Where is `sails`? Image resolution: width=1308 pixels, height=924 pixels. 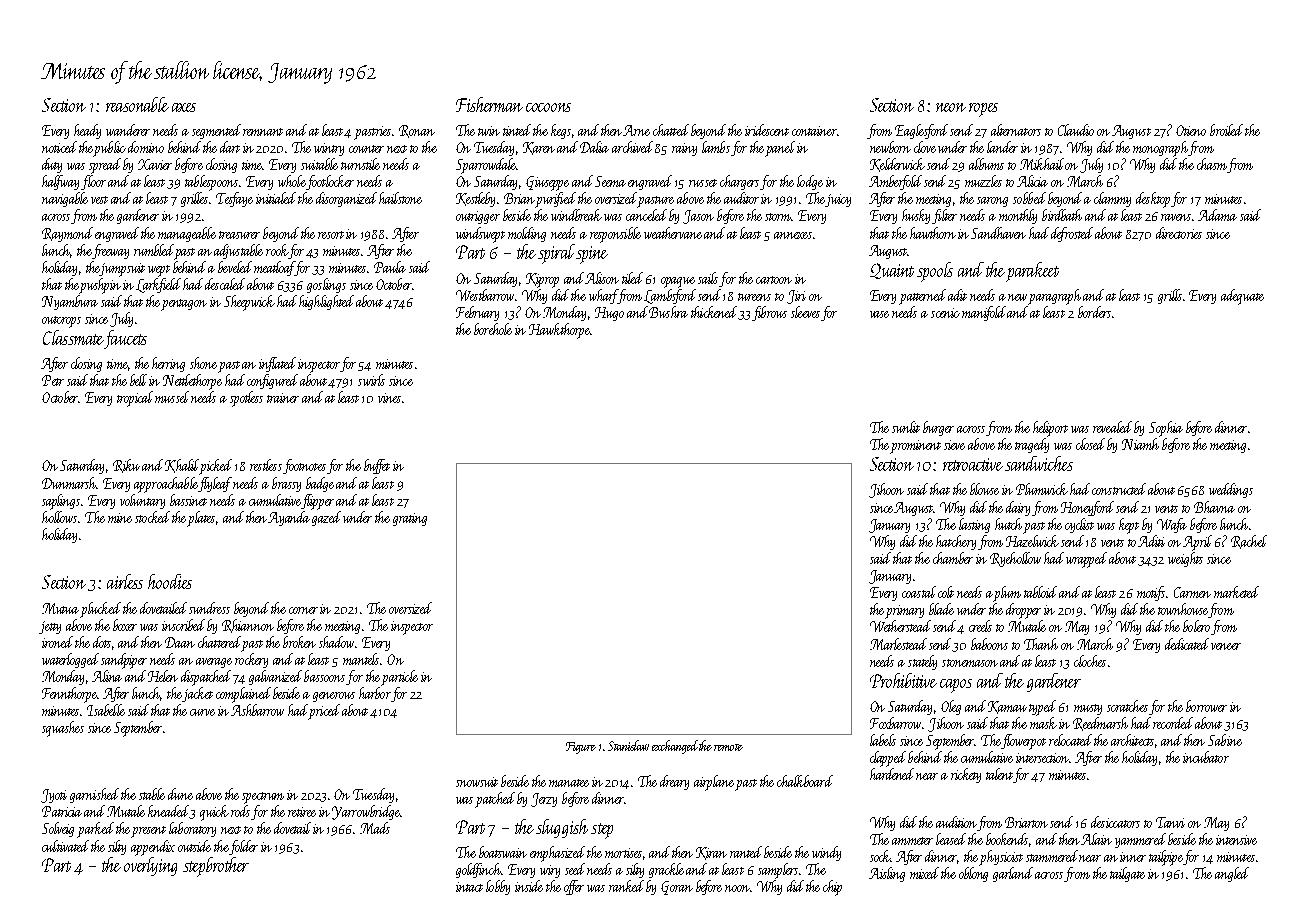 sails is located at coordinates (708, 278).
